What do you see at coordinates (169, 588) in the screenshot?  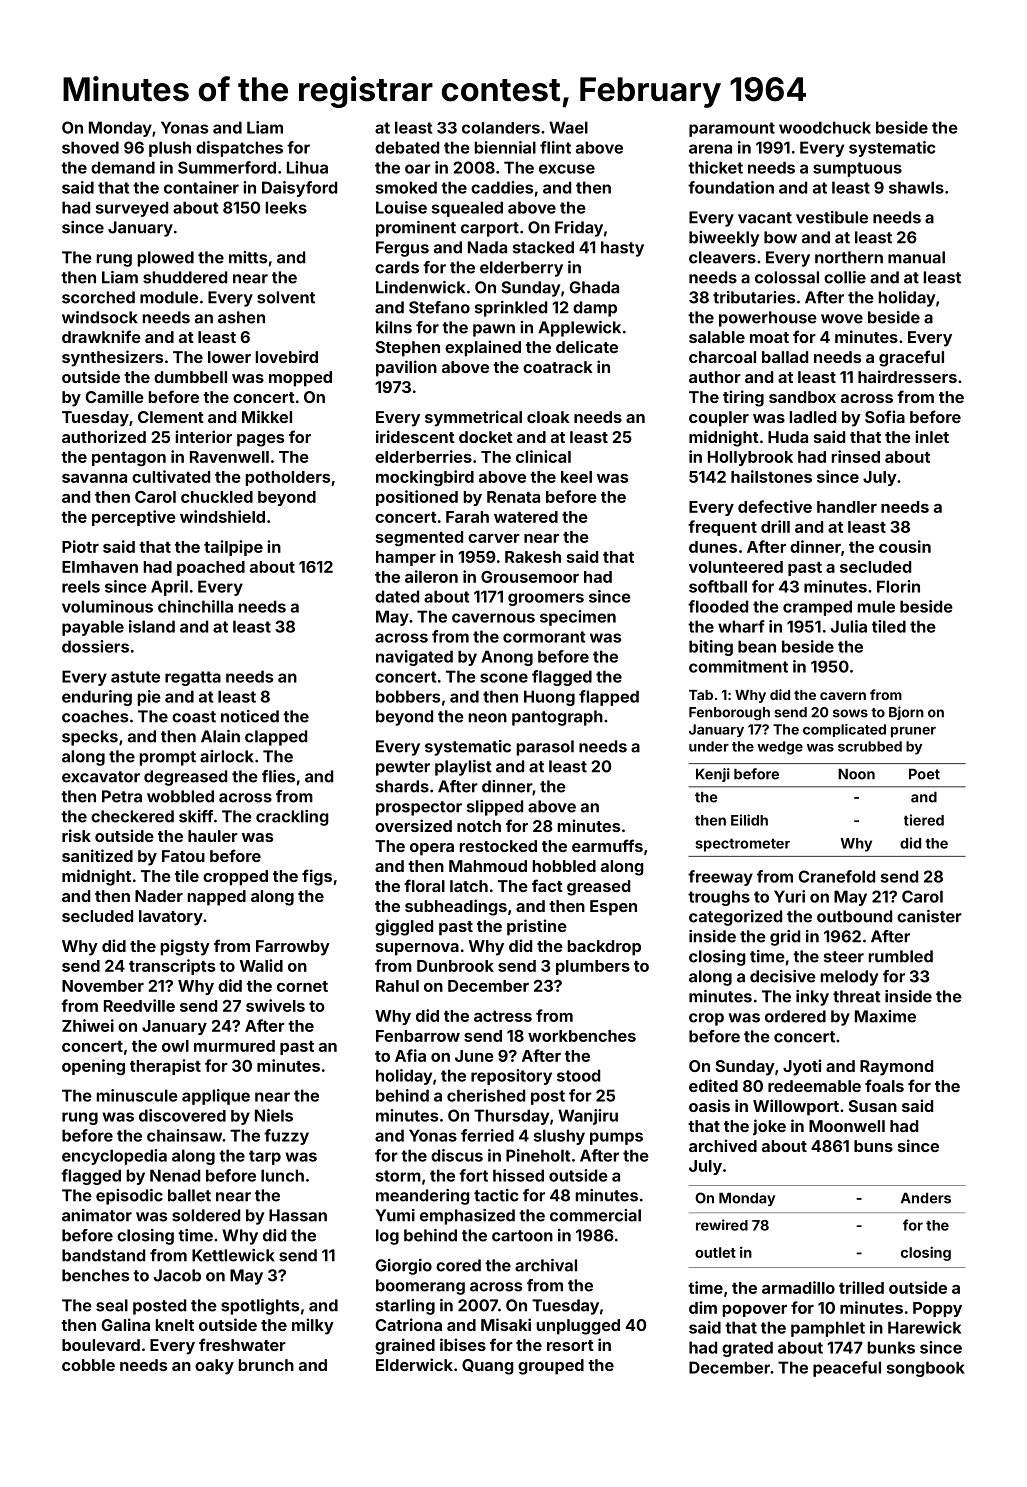 I see `April` at bounding box center [169, 588].
